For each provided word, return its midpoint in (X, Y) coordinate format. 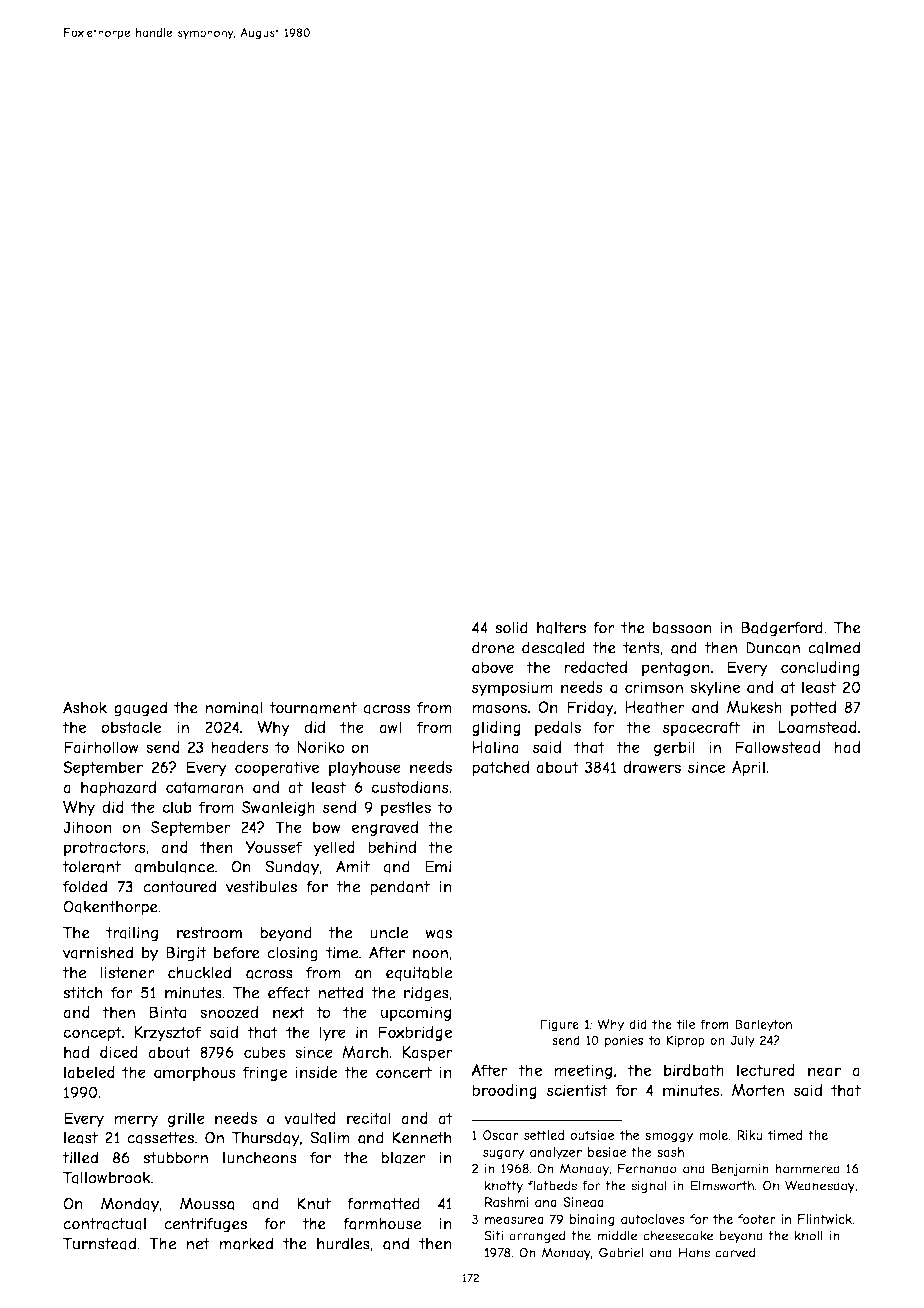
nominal (234, 708)
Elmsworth (722, 1185)
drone (493, 647)
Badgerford (782, 629)
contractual (104, 1224)
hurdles (343, 1243)
